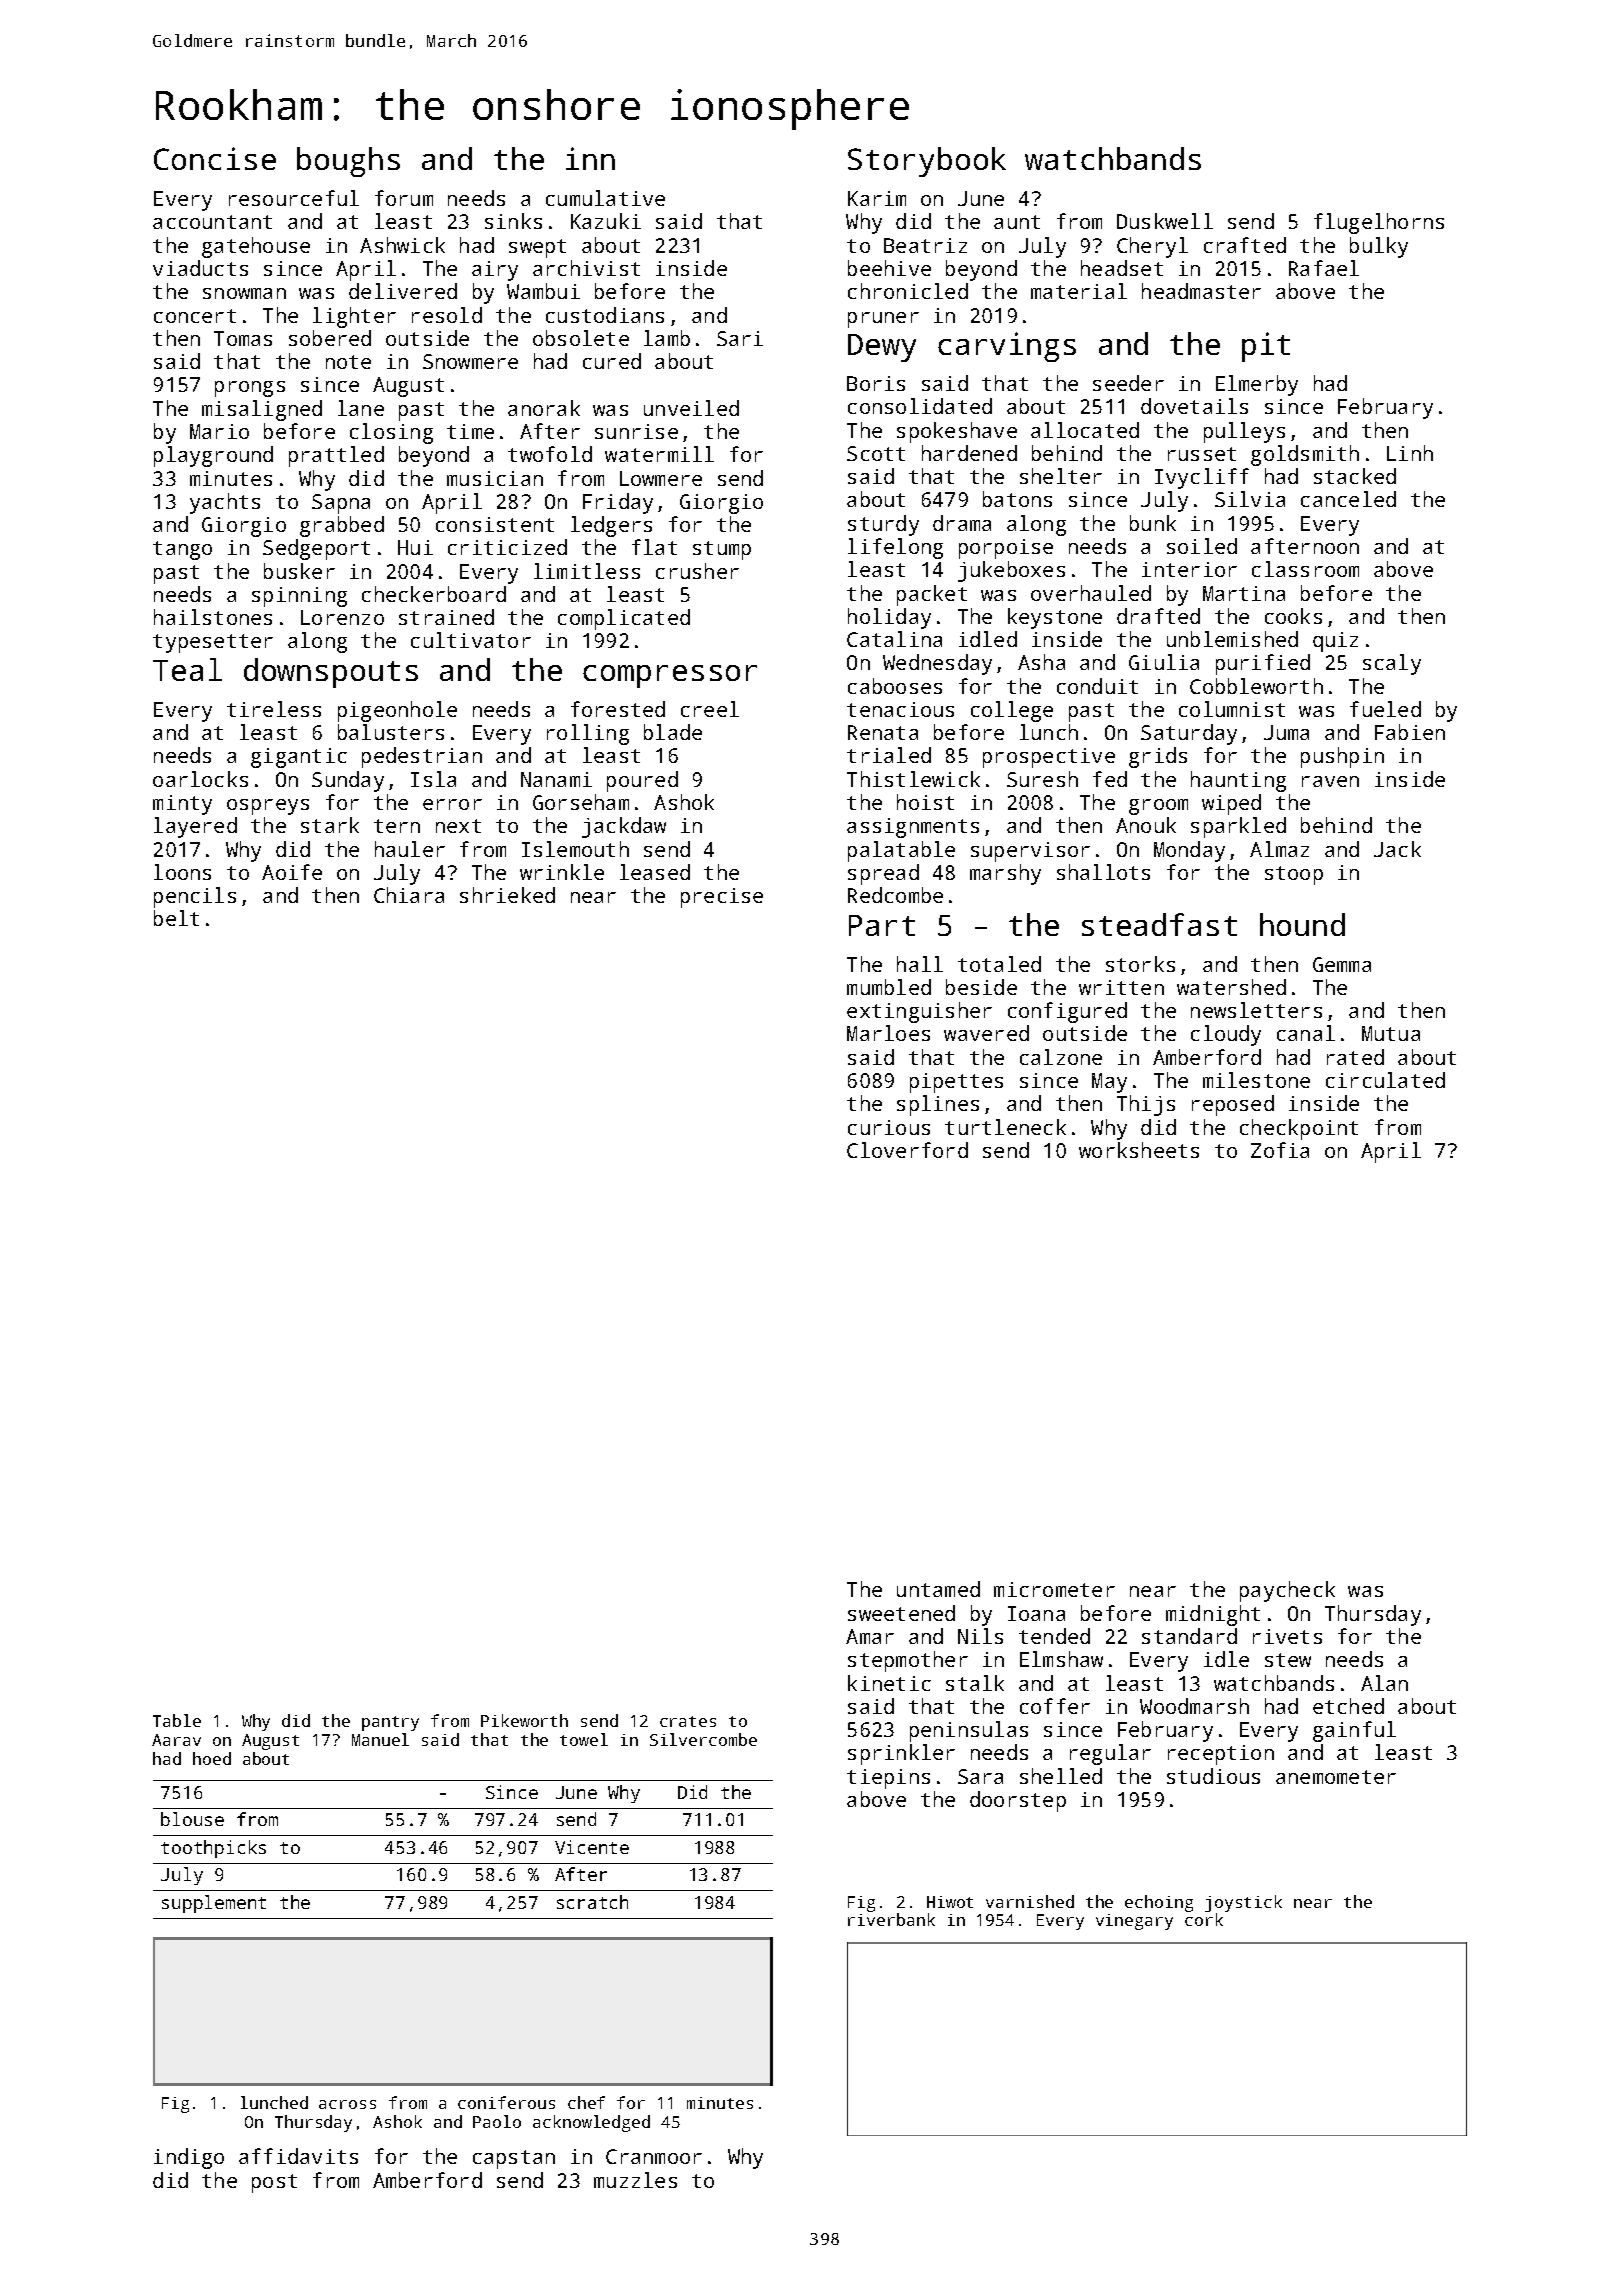  What do you see at coordinates (1165, 221) in the screenshot?
I see `Duskwell` at bounding box center [1165, 221].
